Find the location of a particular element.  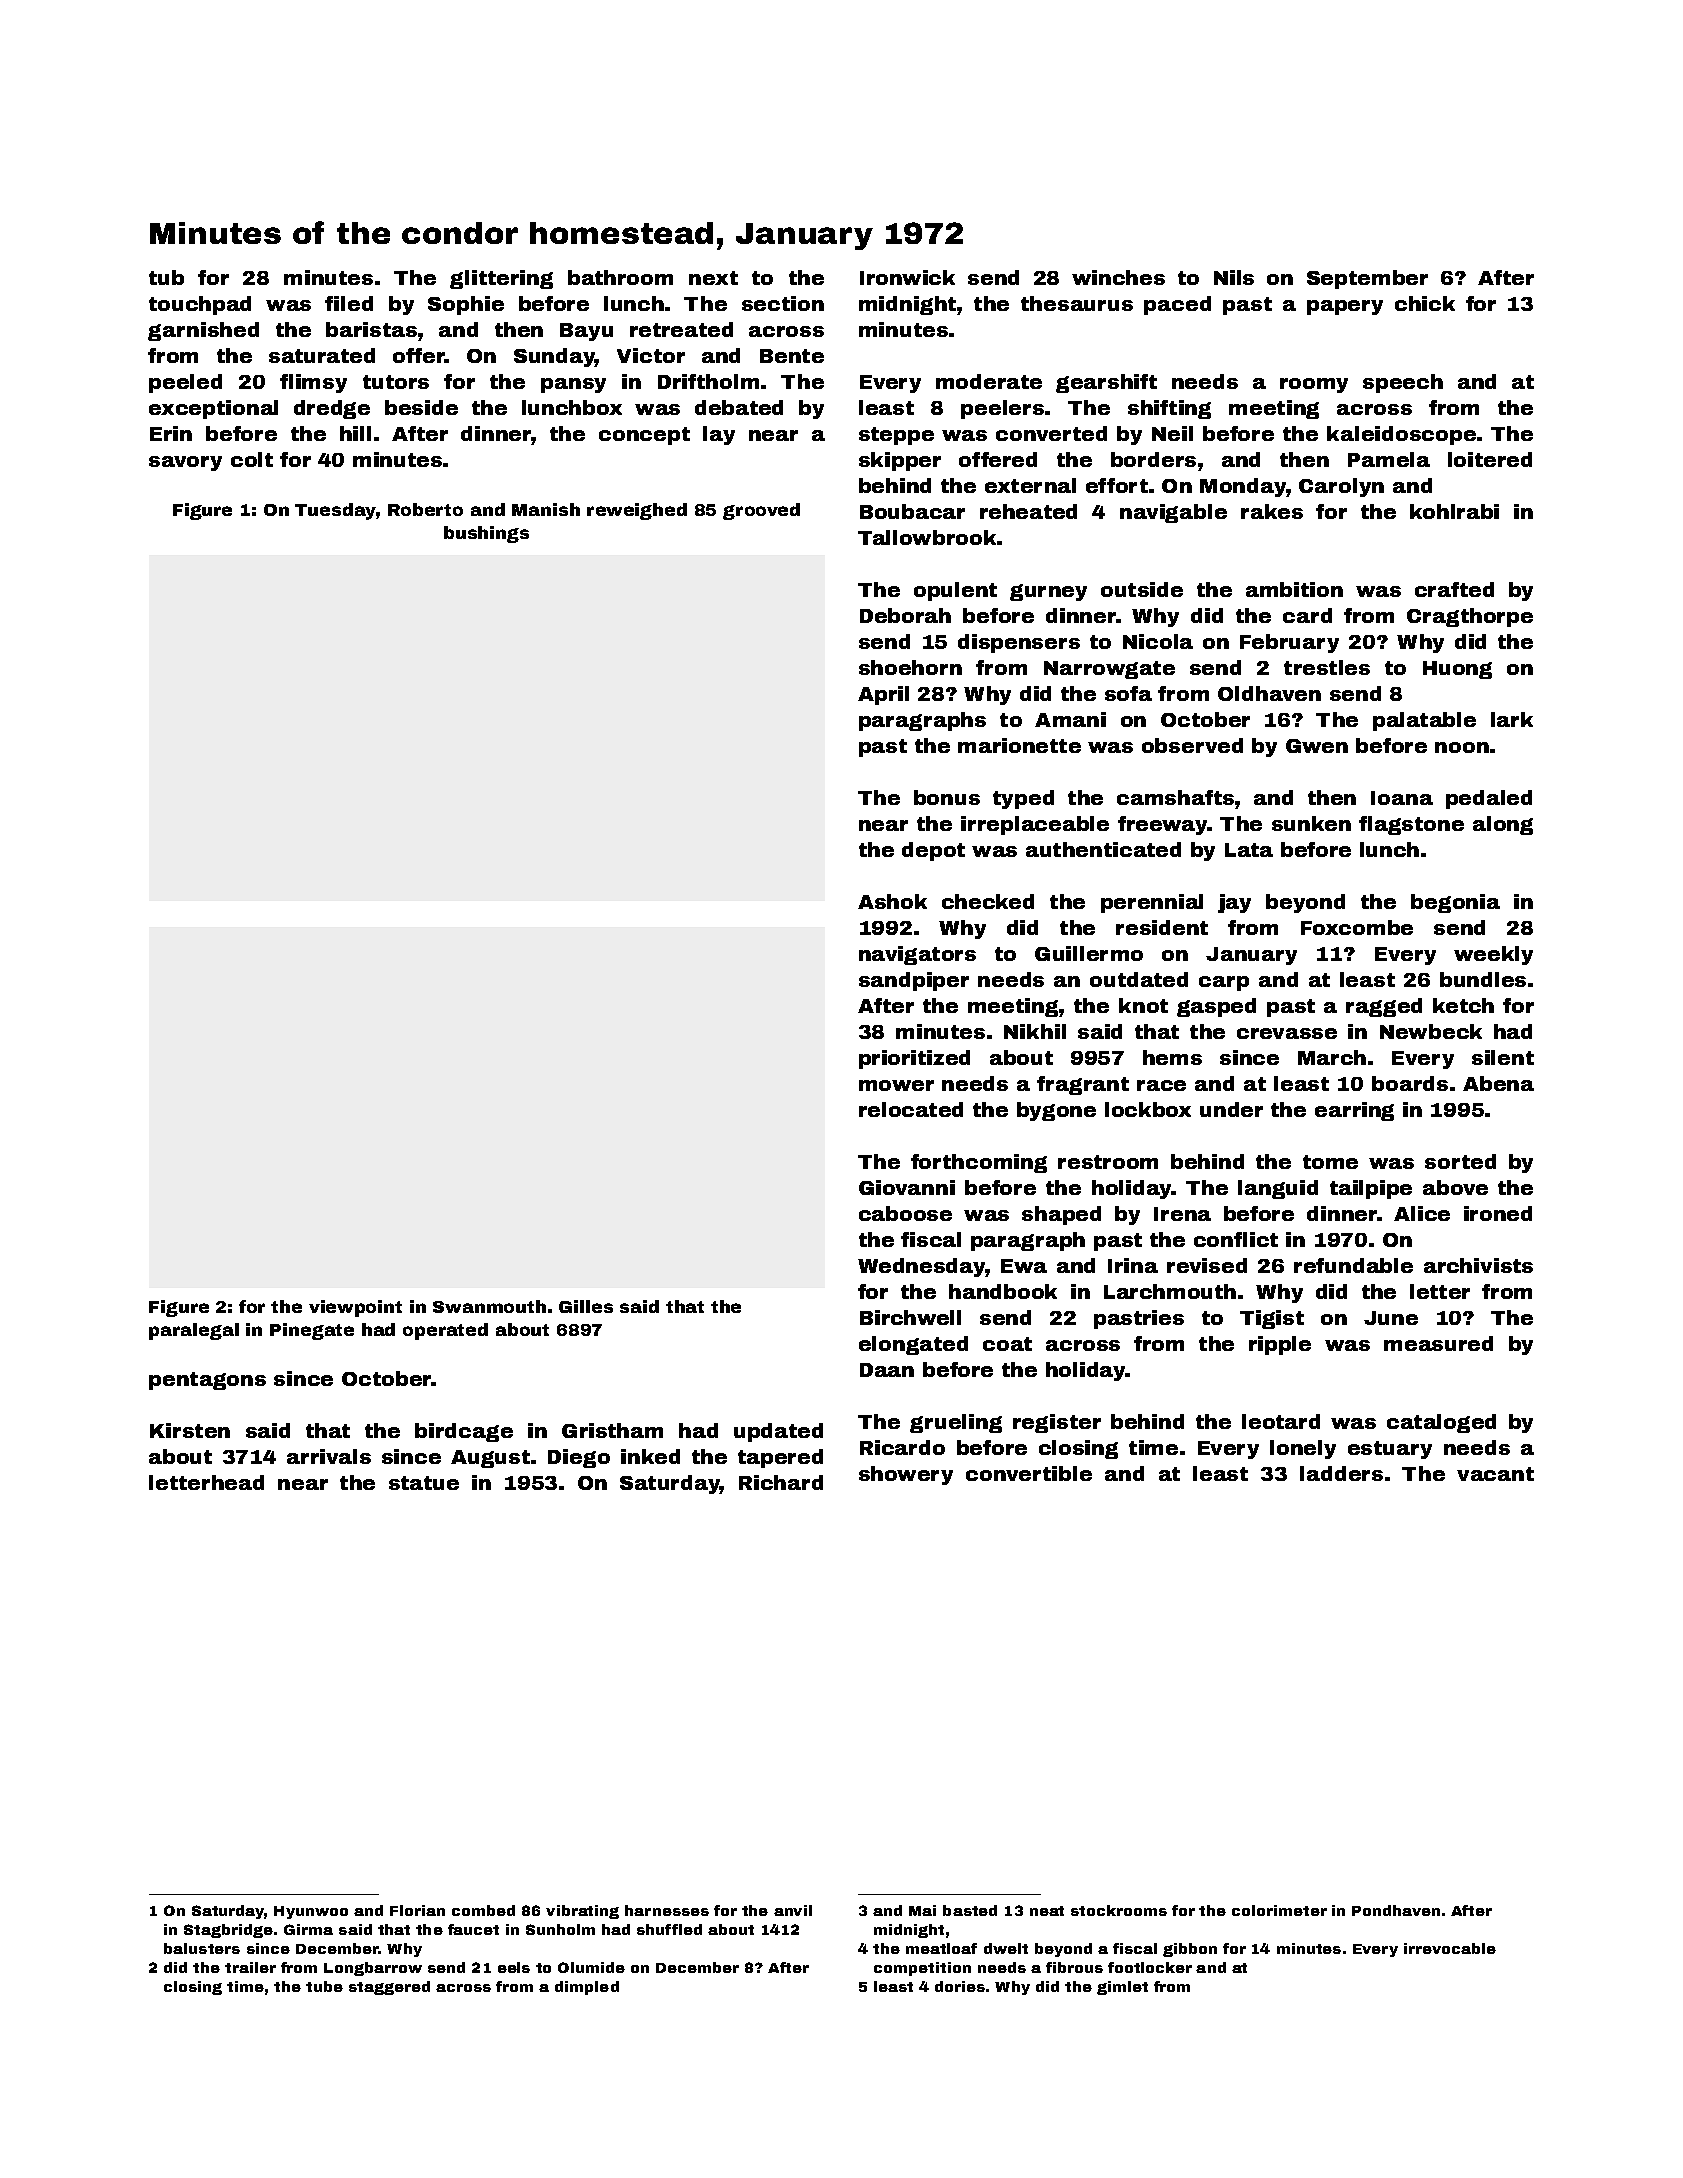

Pondhaven is located at coordinates (1396, 1910).
